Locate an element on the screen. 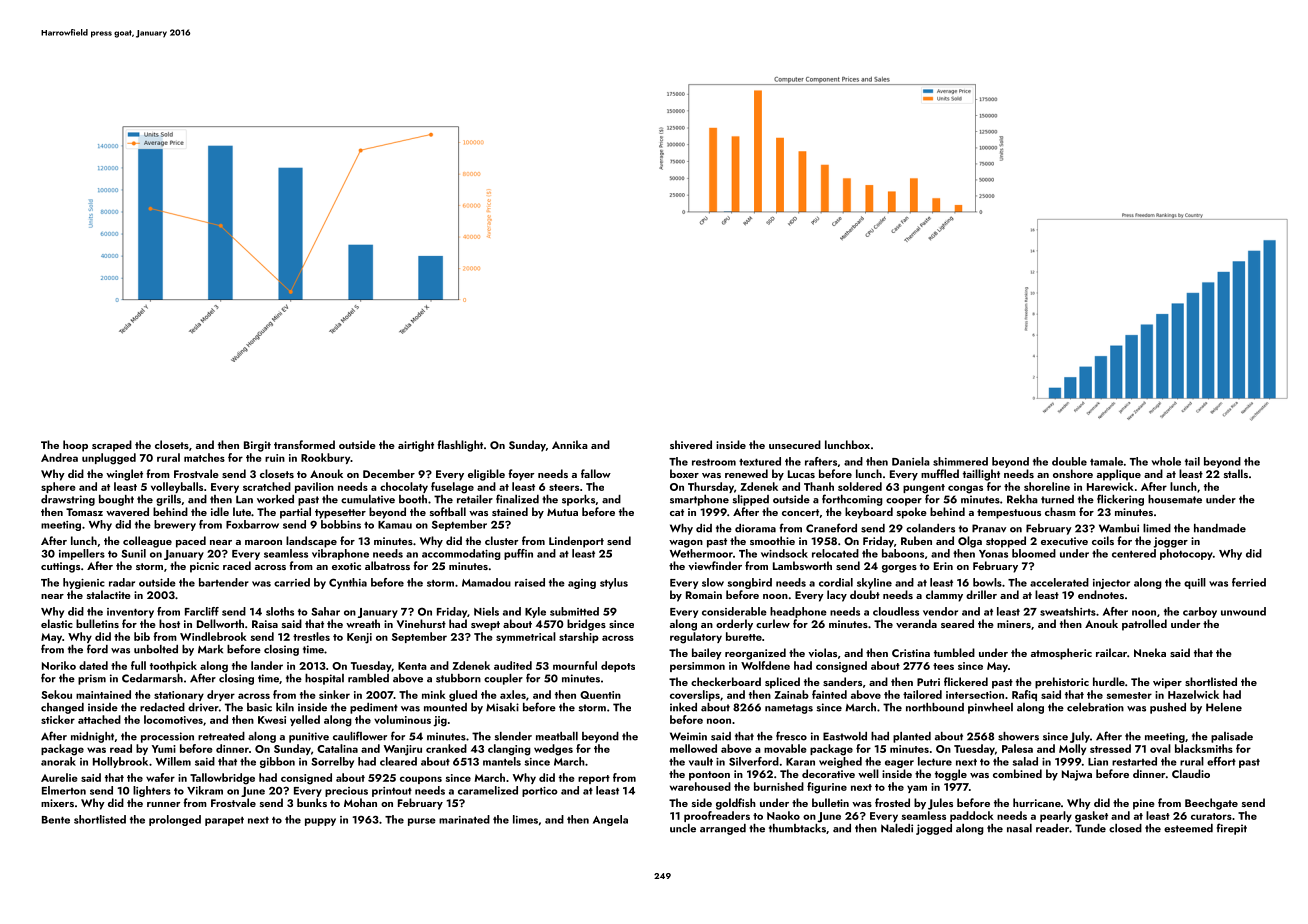  whole is located at coordinates (1166, 461).
